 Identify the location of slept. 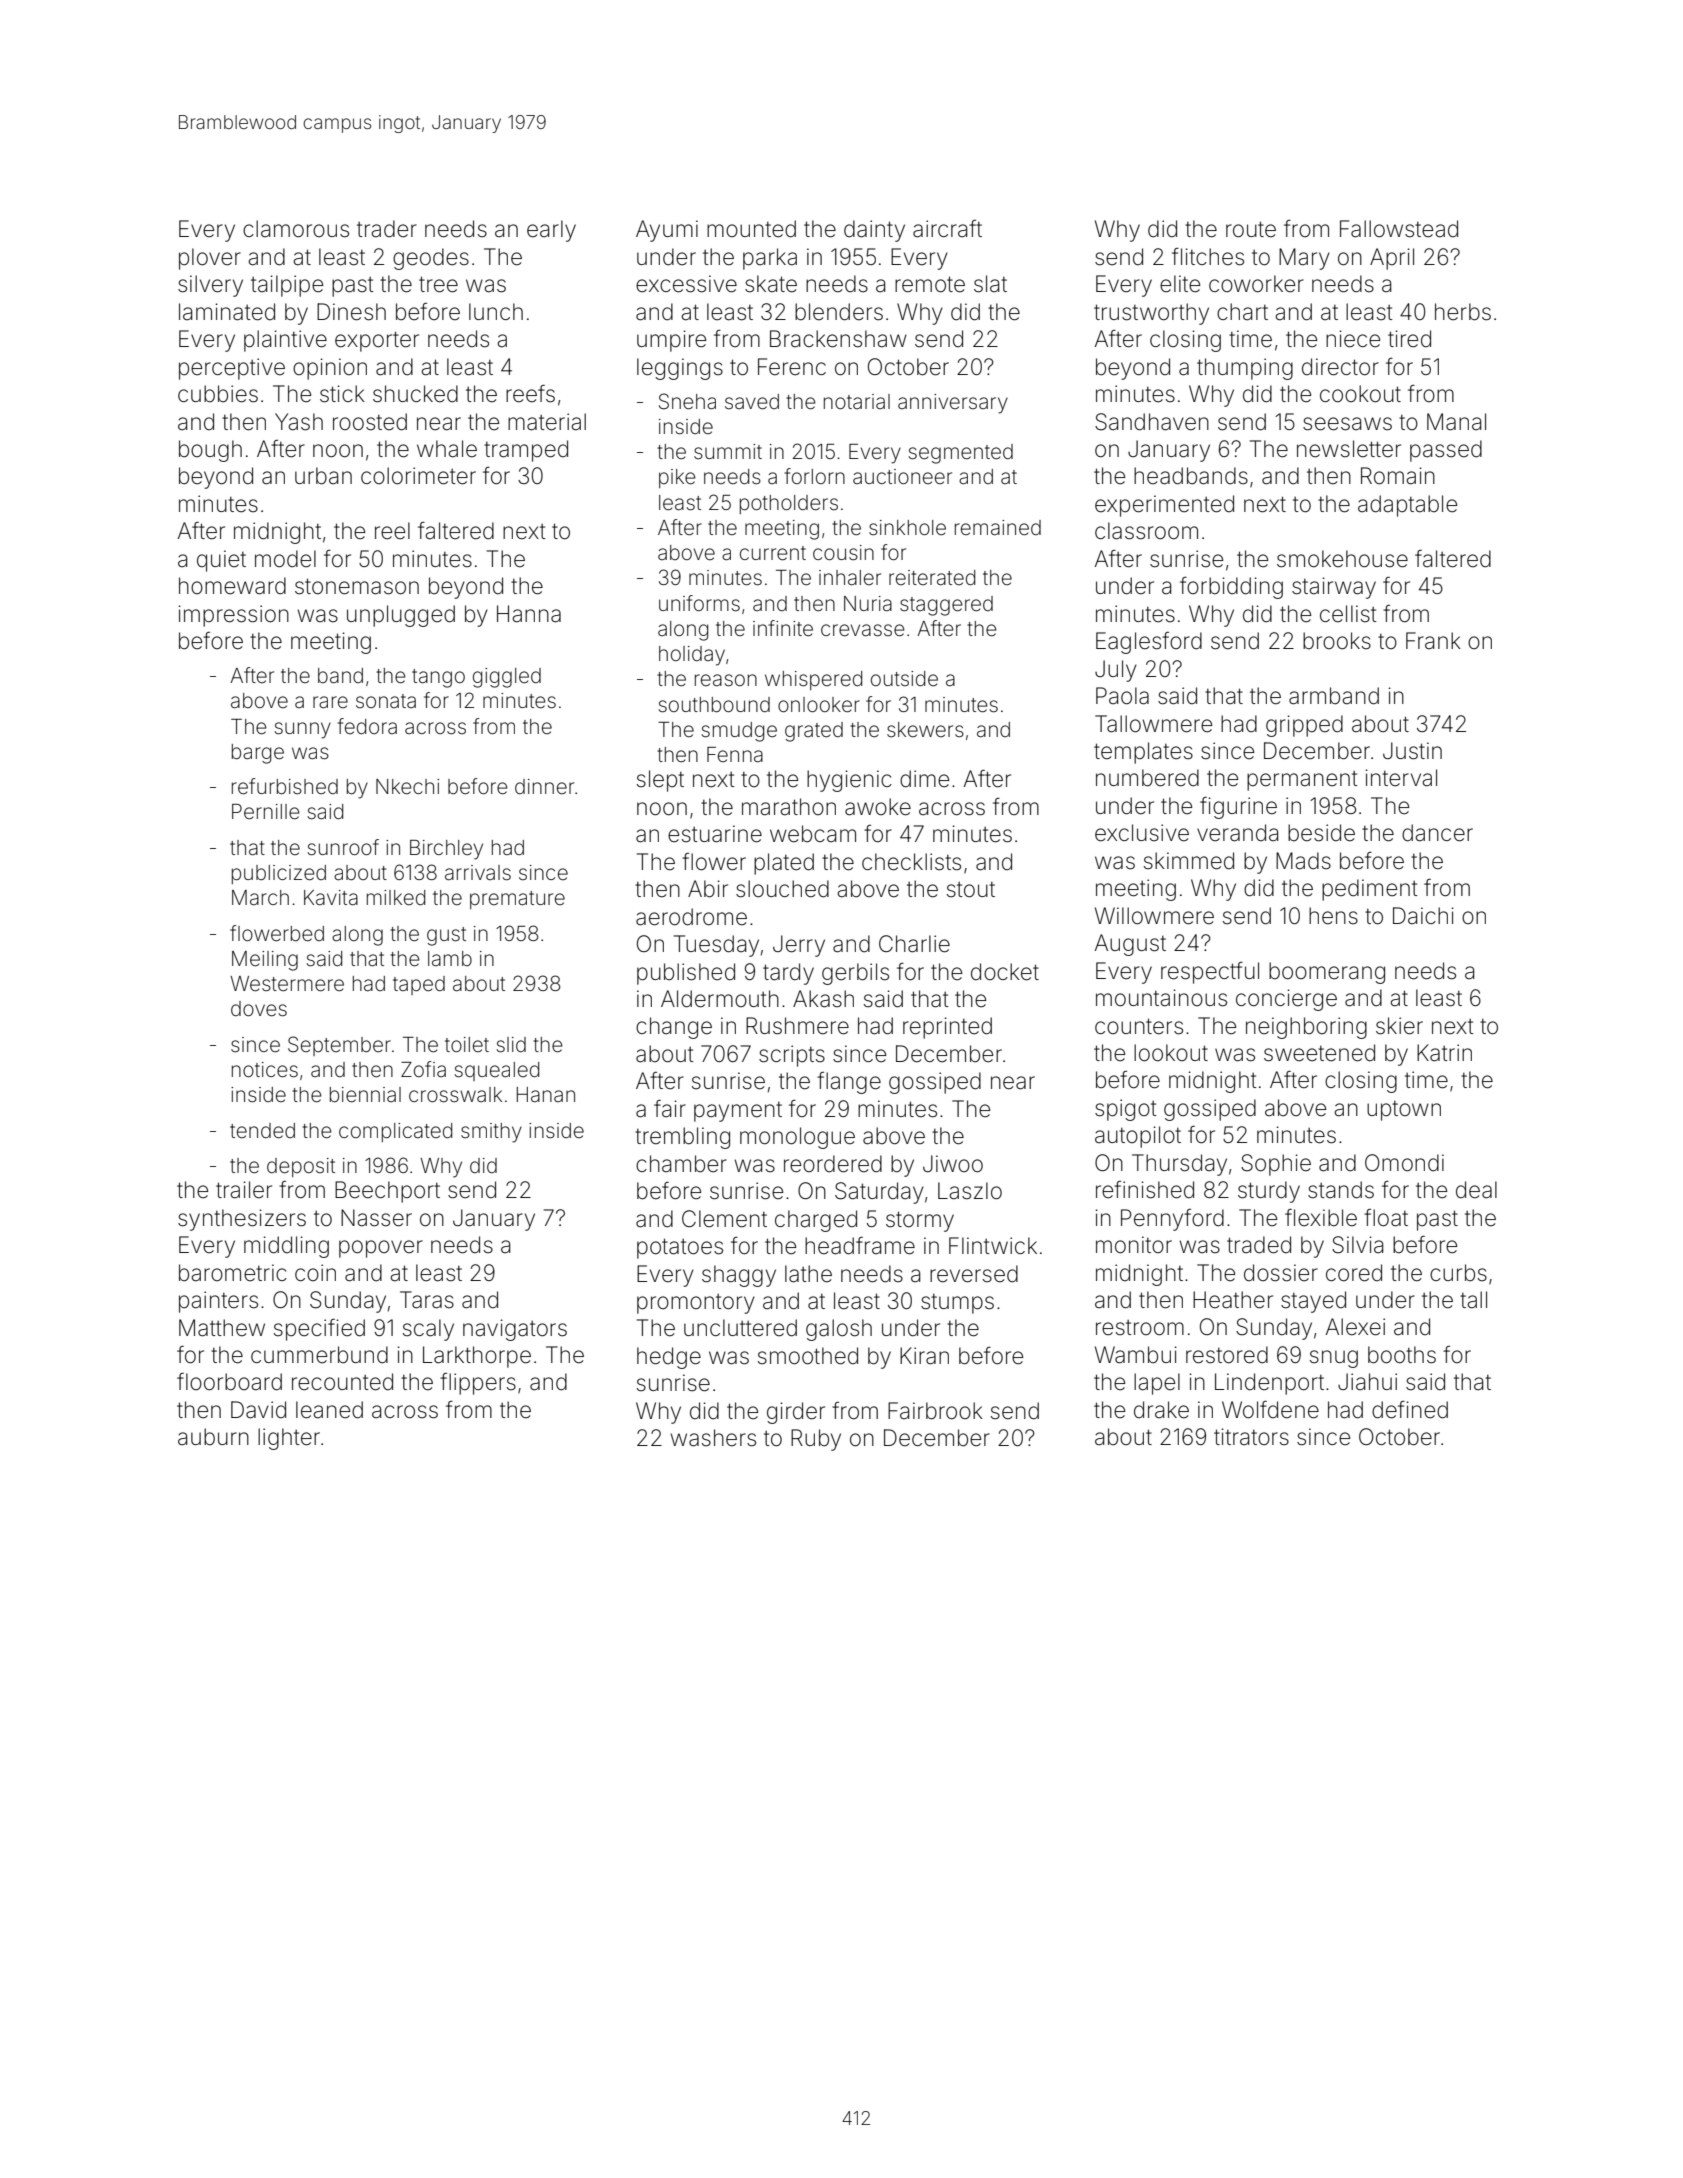
(660, 781).
